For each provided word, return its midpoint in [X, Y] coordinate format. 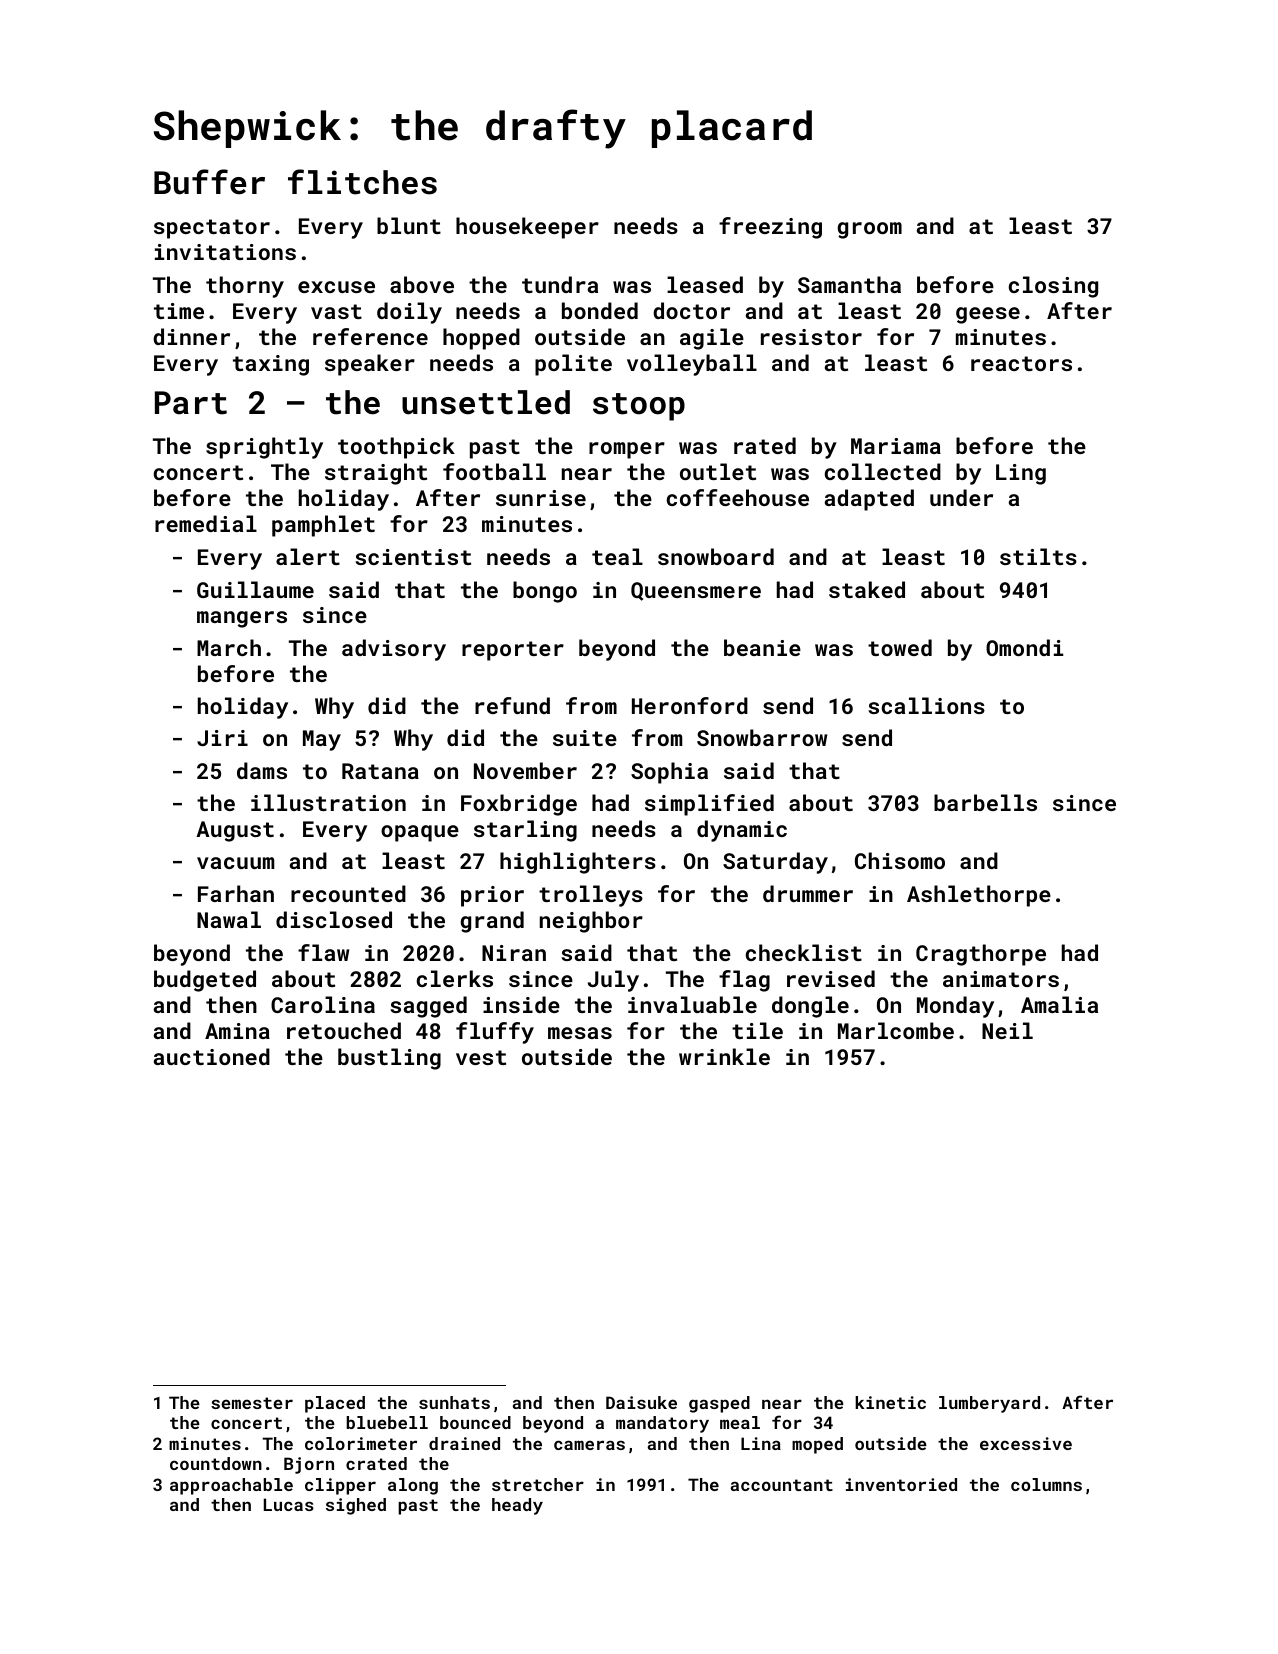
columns [1046, 1484]
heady [517, 1506]
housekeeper [527, 228]
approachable [231, 1486]
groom [869, 230]
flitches [362, 182]
